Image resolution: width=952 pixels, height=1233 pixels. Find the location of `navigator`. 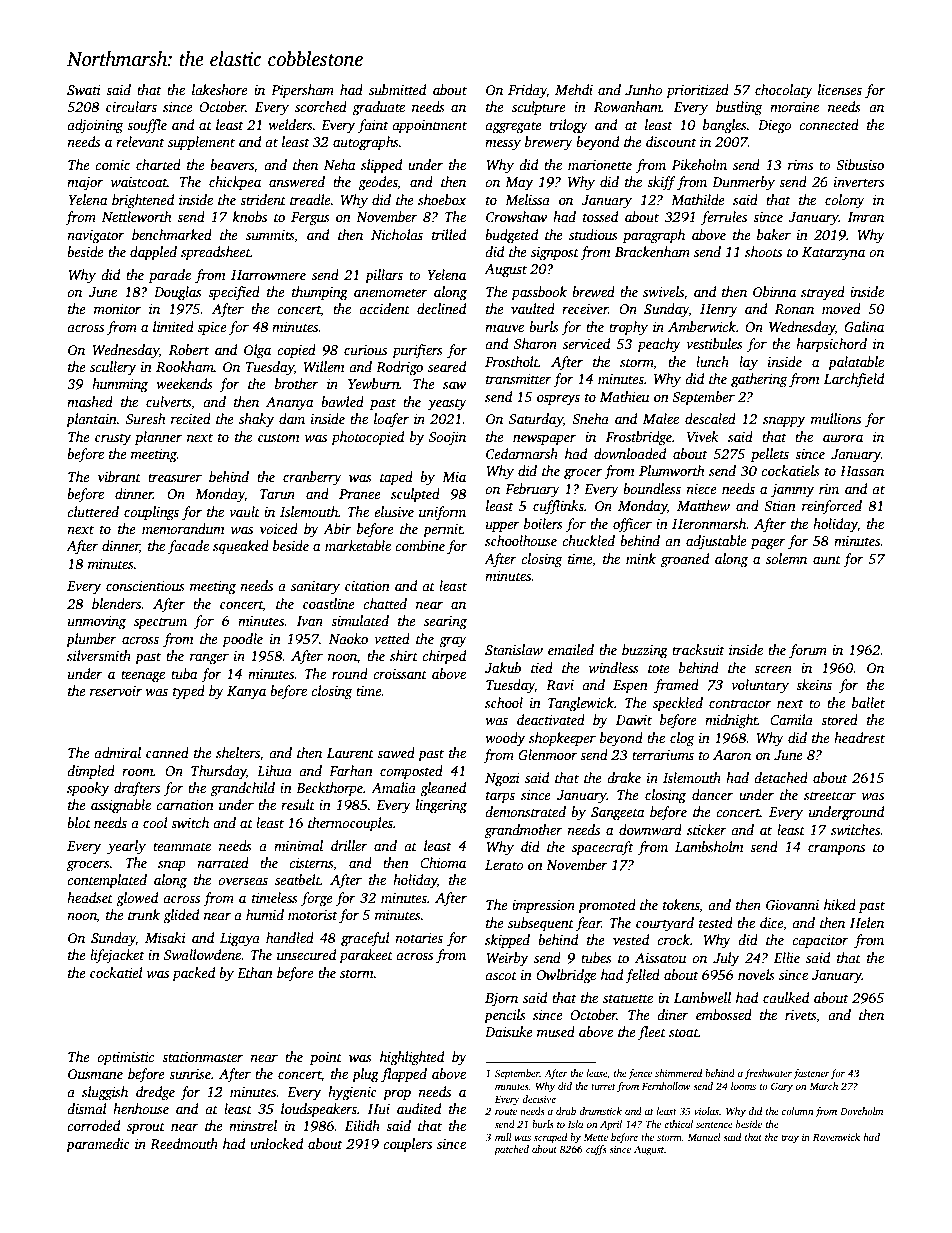

navigator is located at coordinates (95, 236).
